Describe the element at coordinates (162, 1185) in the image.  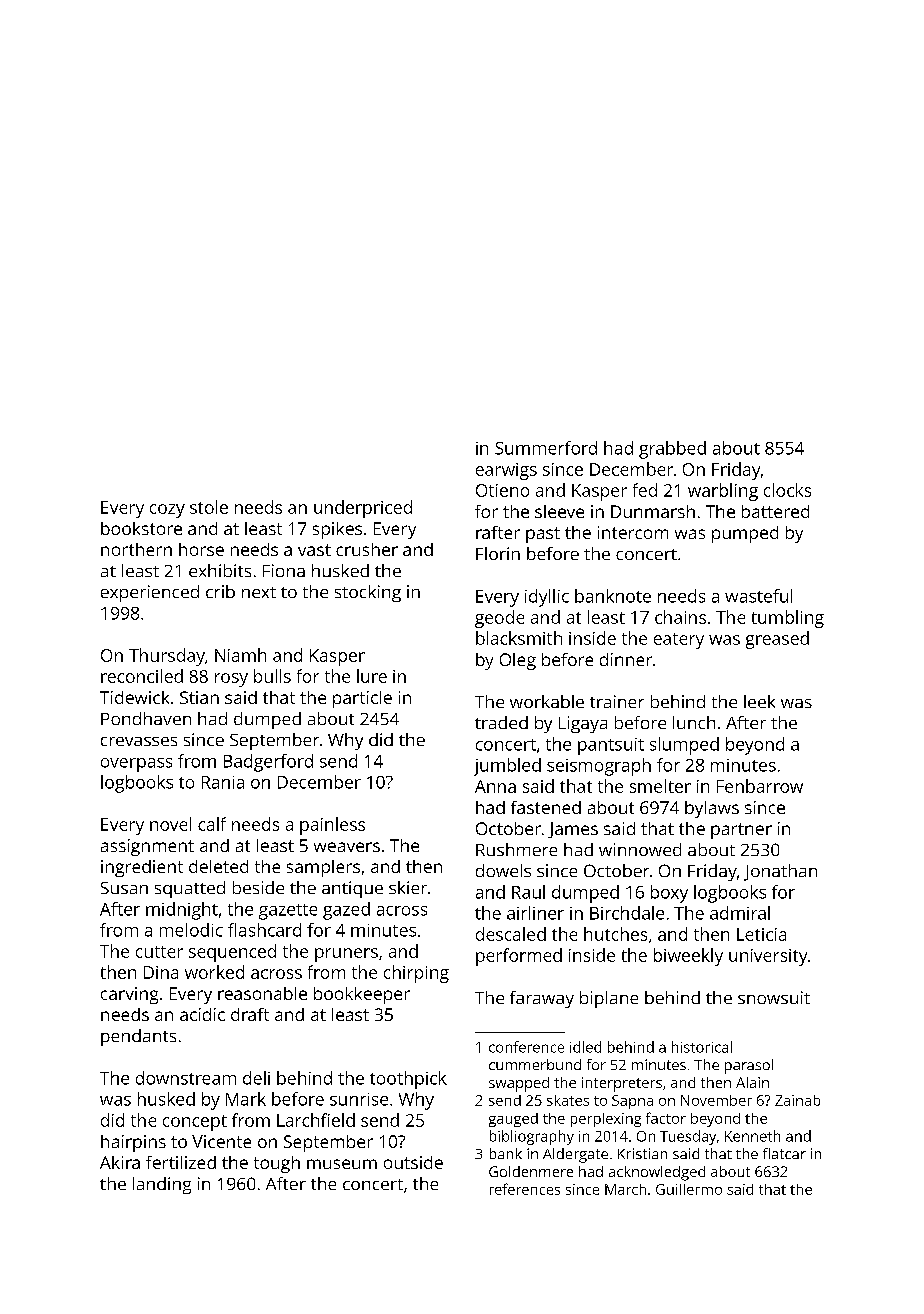
I see `landing` at that location.
